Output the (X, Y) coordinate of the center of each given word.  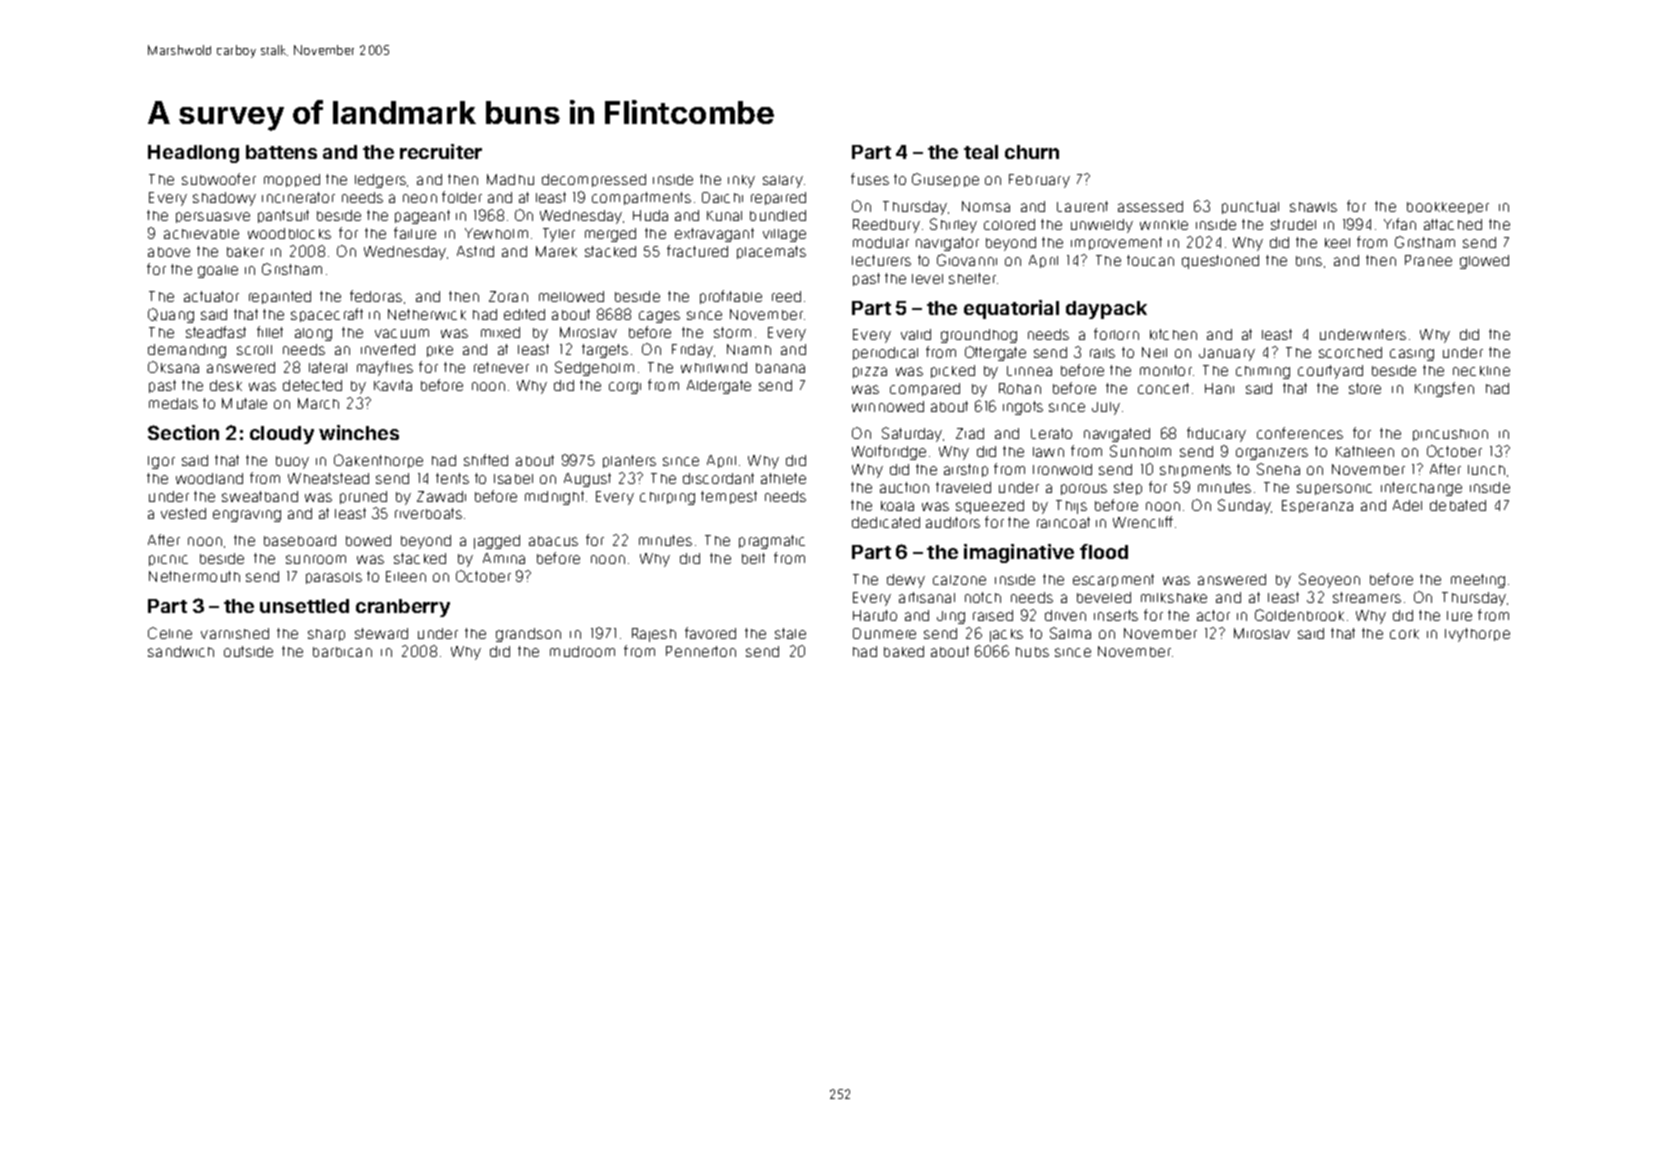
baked (904, 651)
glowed (1484, 262)
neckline (1481, 371)
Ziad (970, 433)
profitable (731, 297)
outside (248, 651)
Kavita (393, 385)
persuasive (213, 217)
